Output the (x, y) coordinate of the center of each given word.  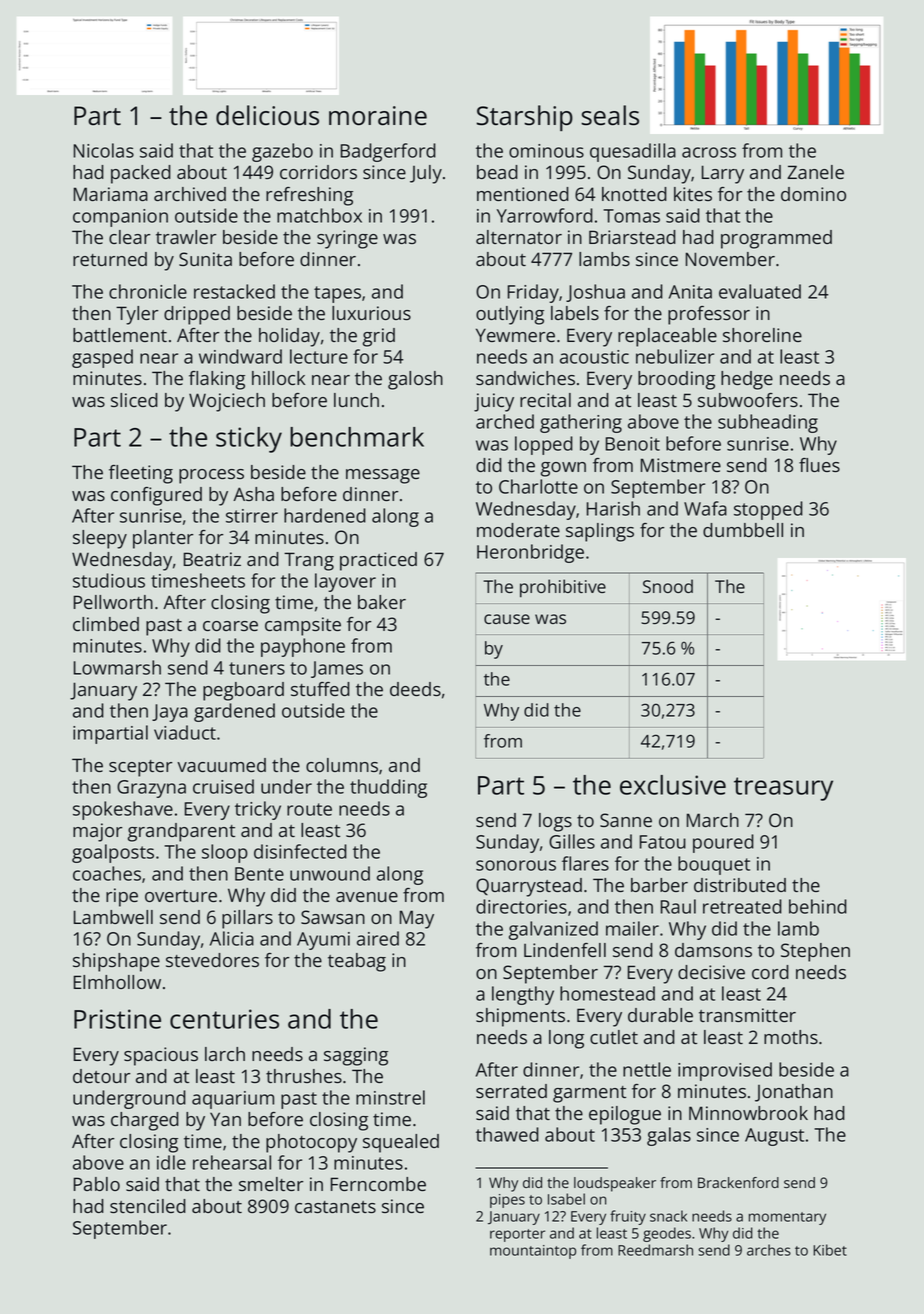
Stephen (815, 952)
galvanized (553, 930)
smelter (271, 1184)
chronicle (148, 291)
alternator (519, 237)
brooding (676, 380)
